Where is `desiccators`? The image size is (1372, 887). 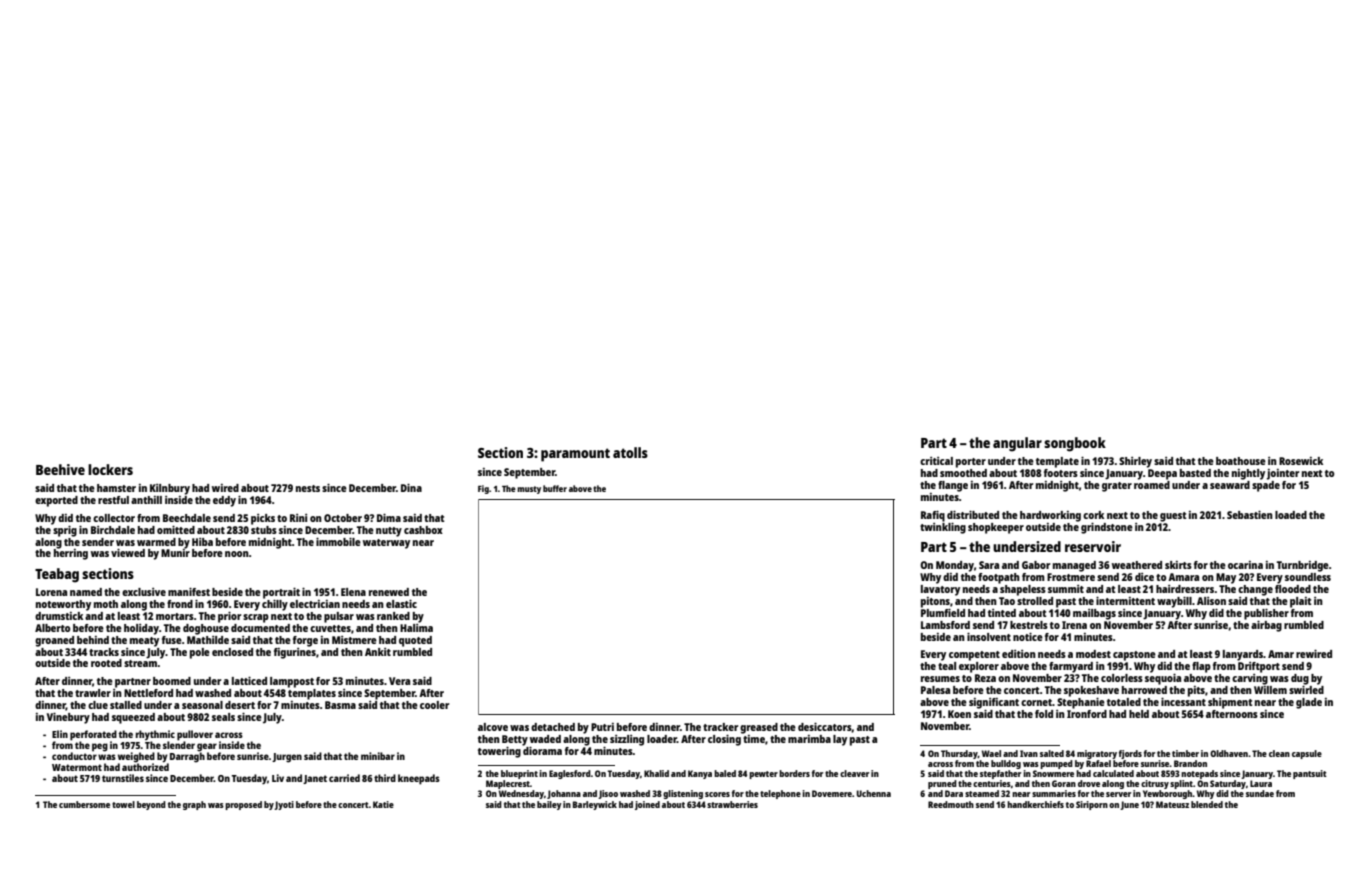
desiccators is located at coordinates (825, 727).
